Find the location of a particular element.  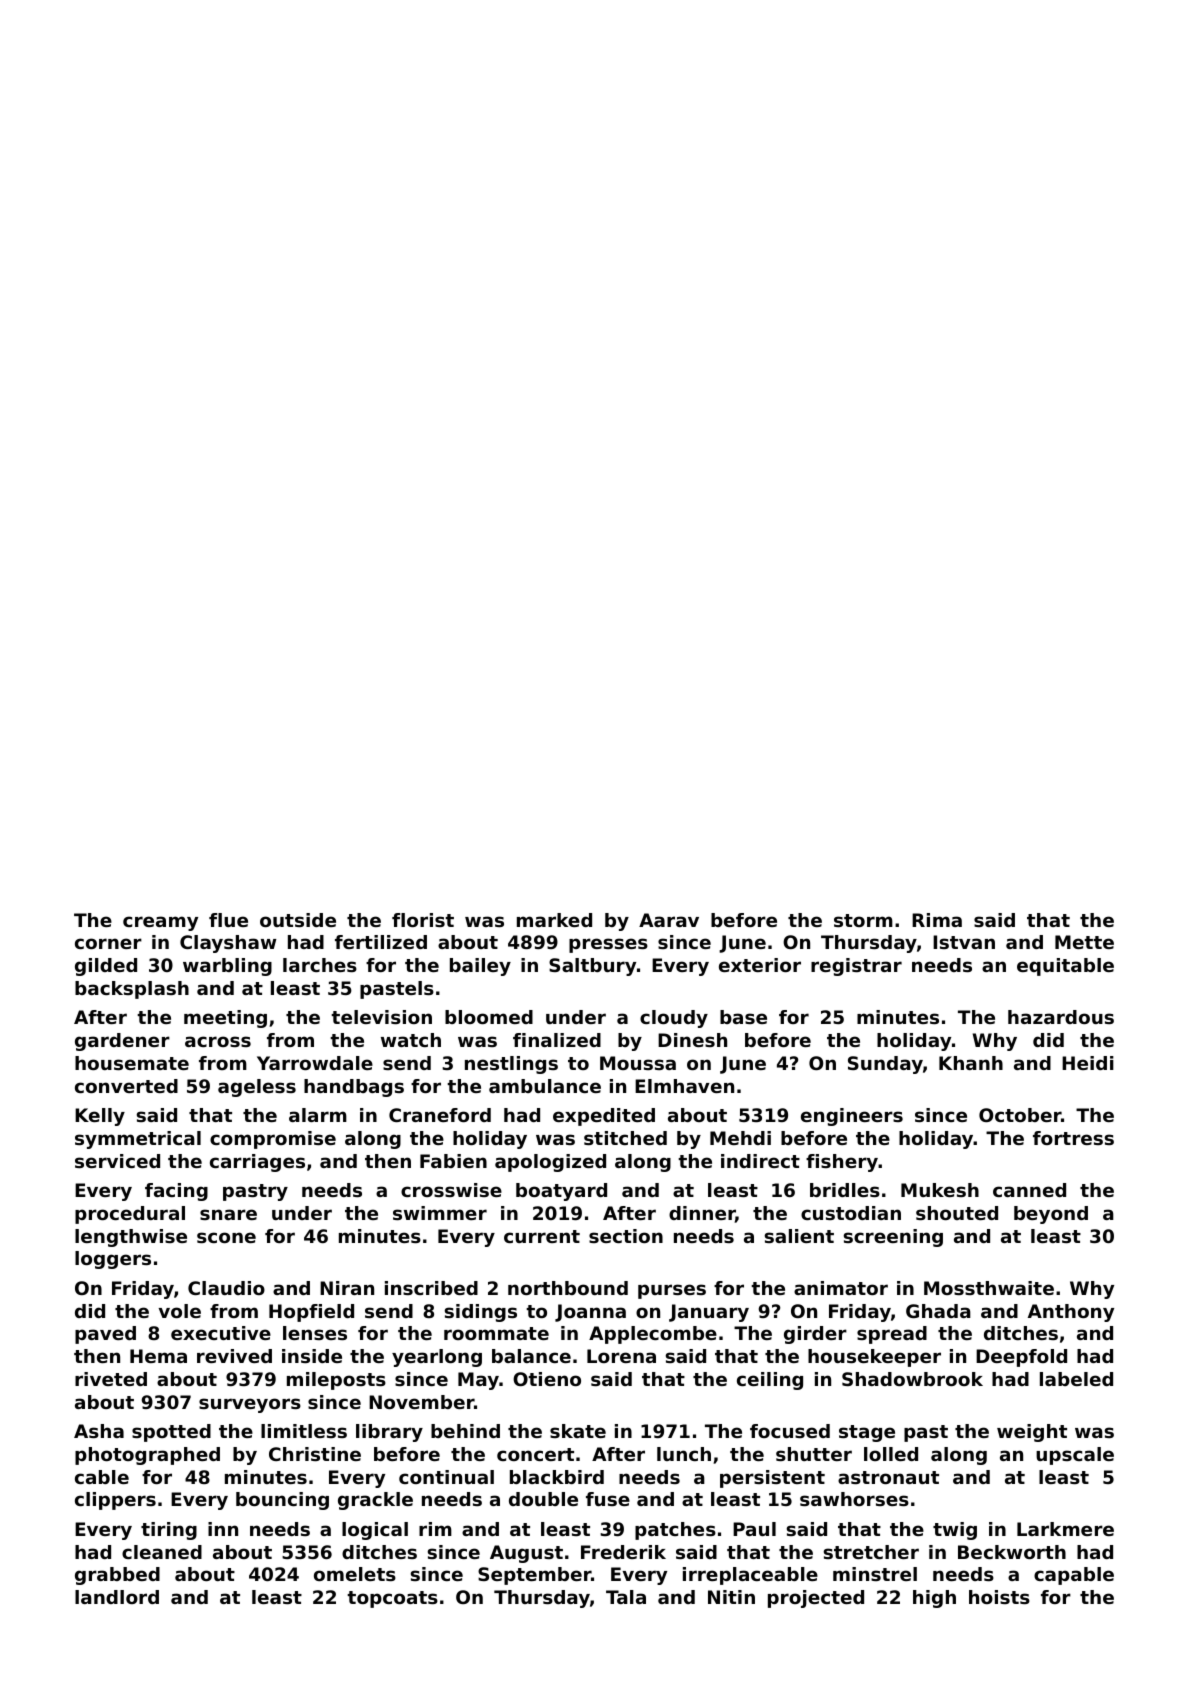

Sunday is located at coordinates (885, 1065).
